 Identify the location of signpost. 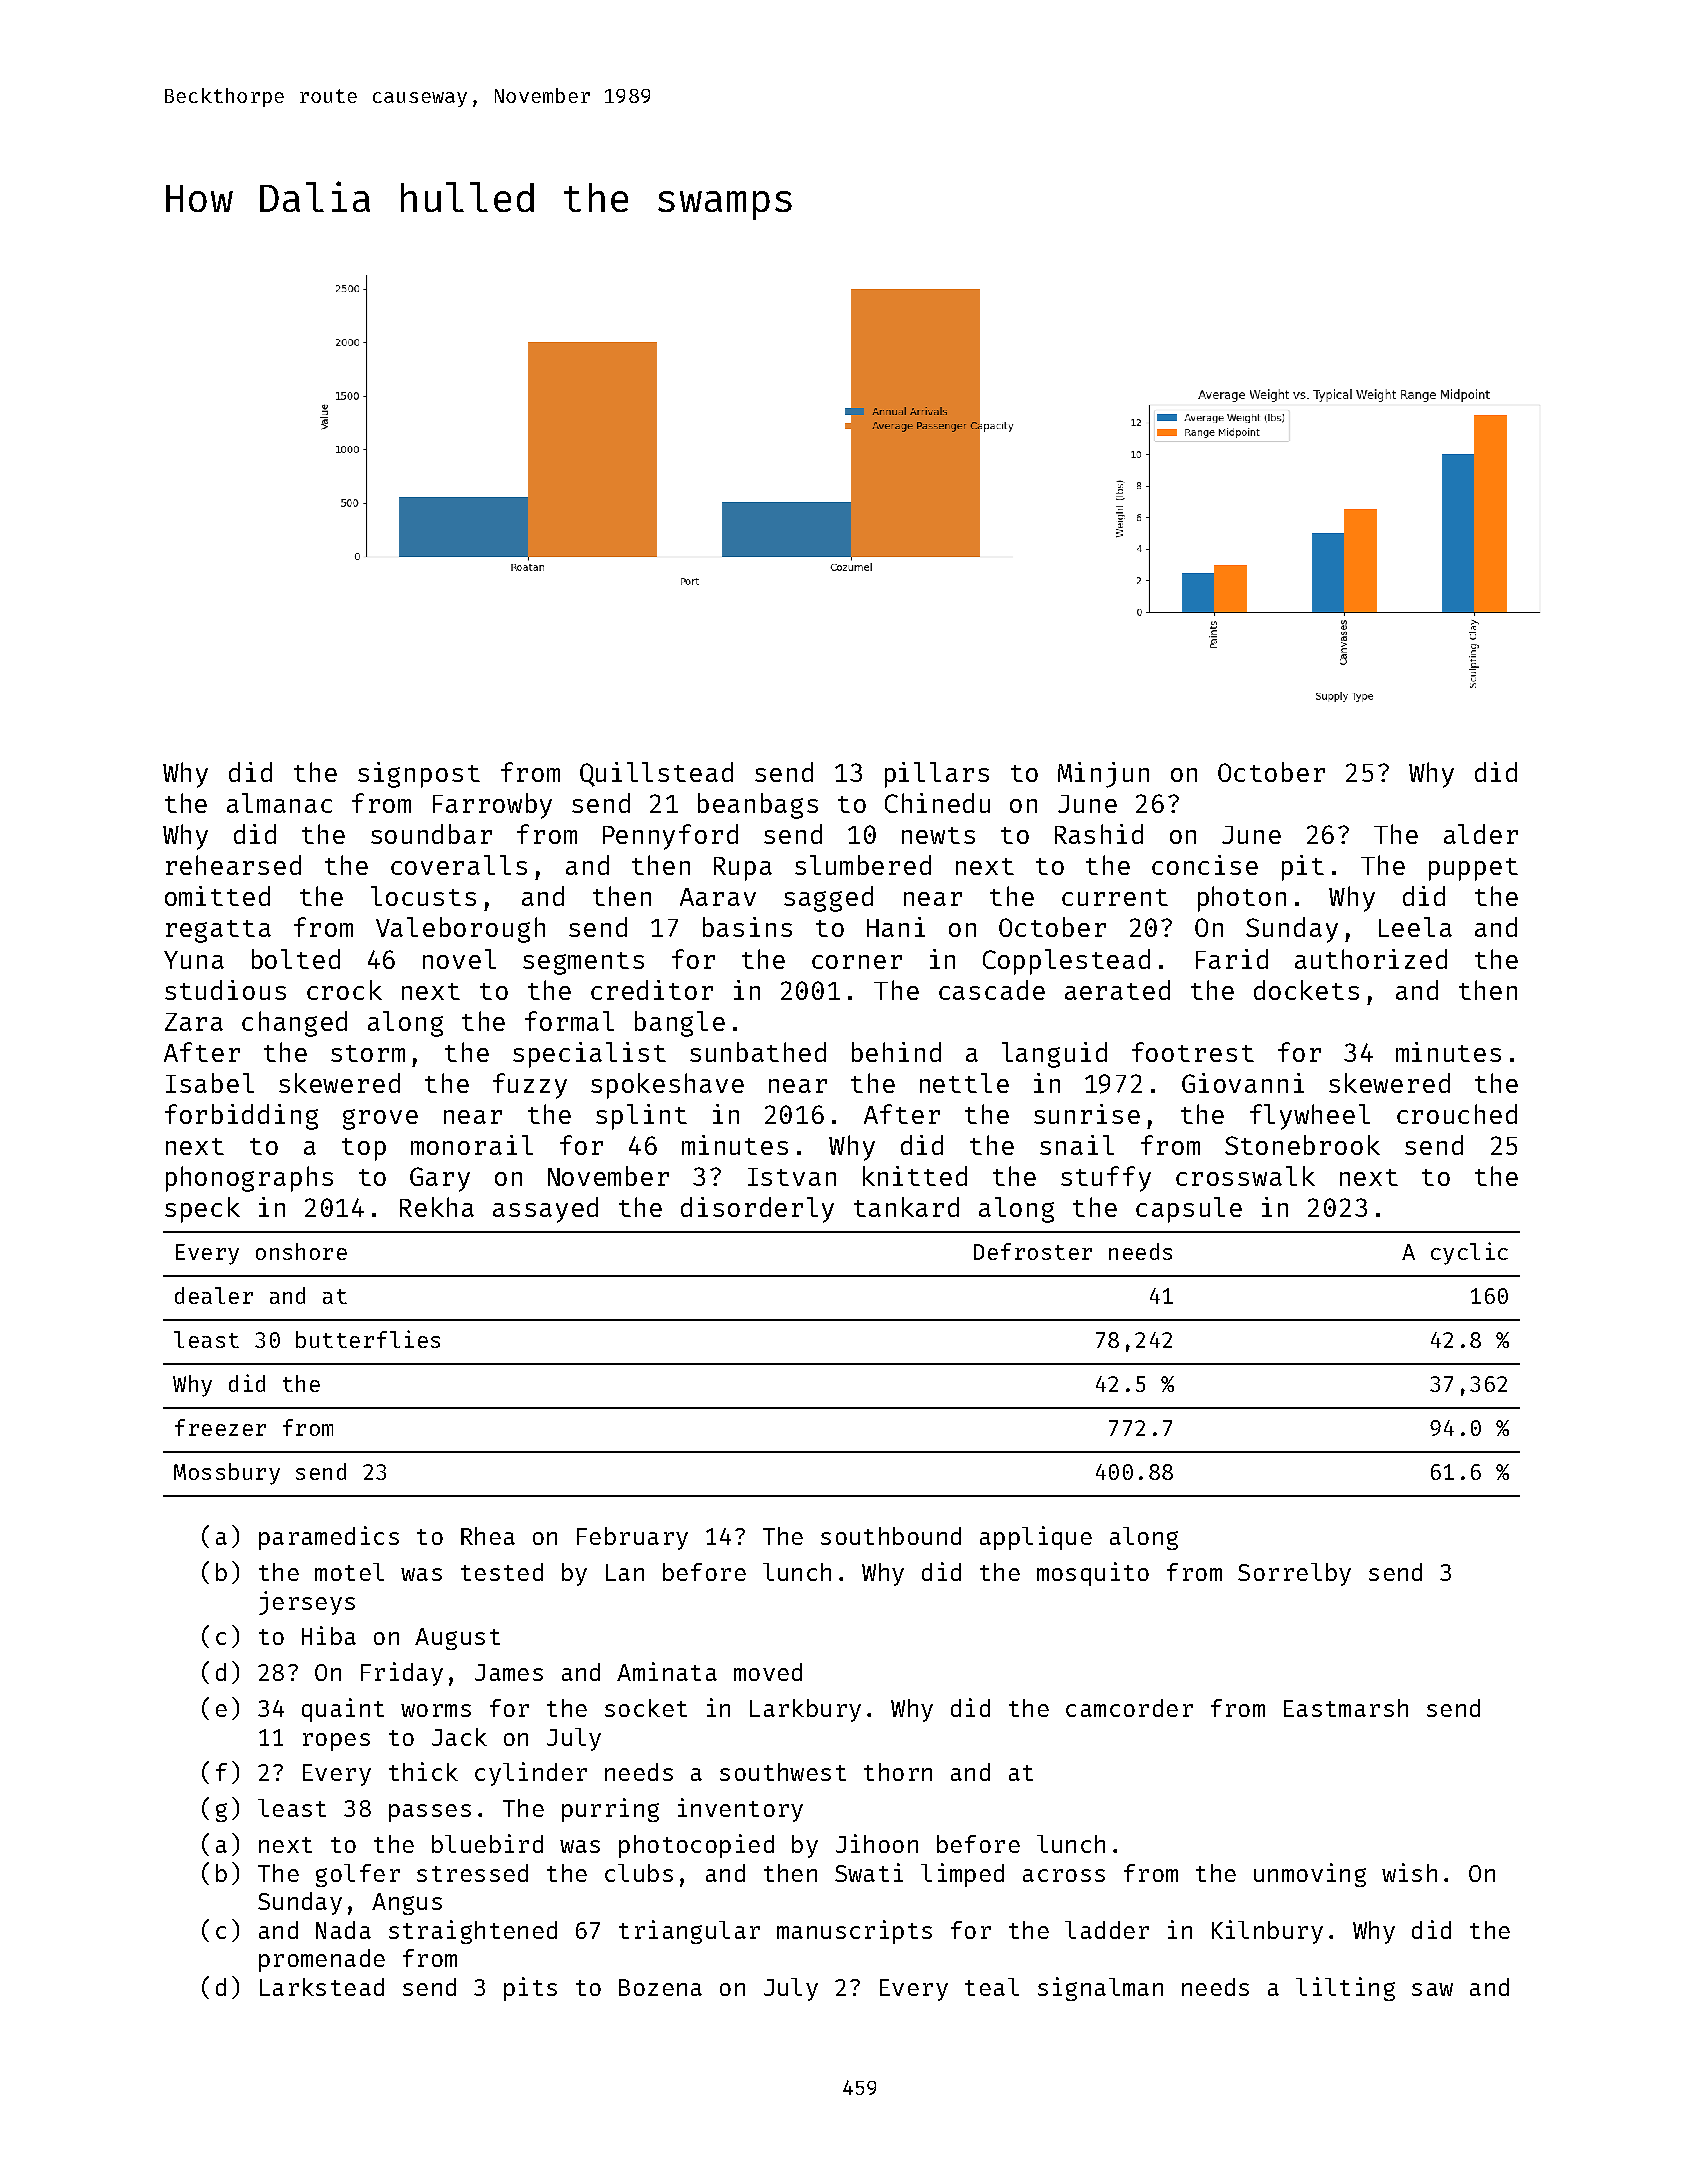
(419, 775).
